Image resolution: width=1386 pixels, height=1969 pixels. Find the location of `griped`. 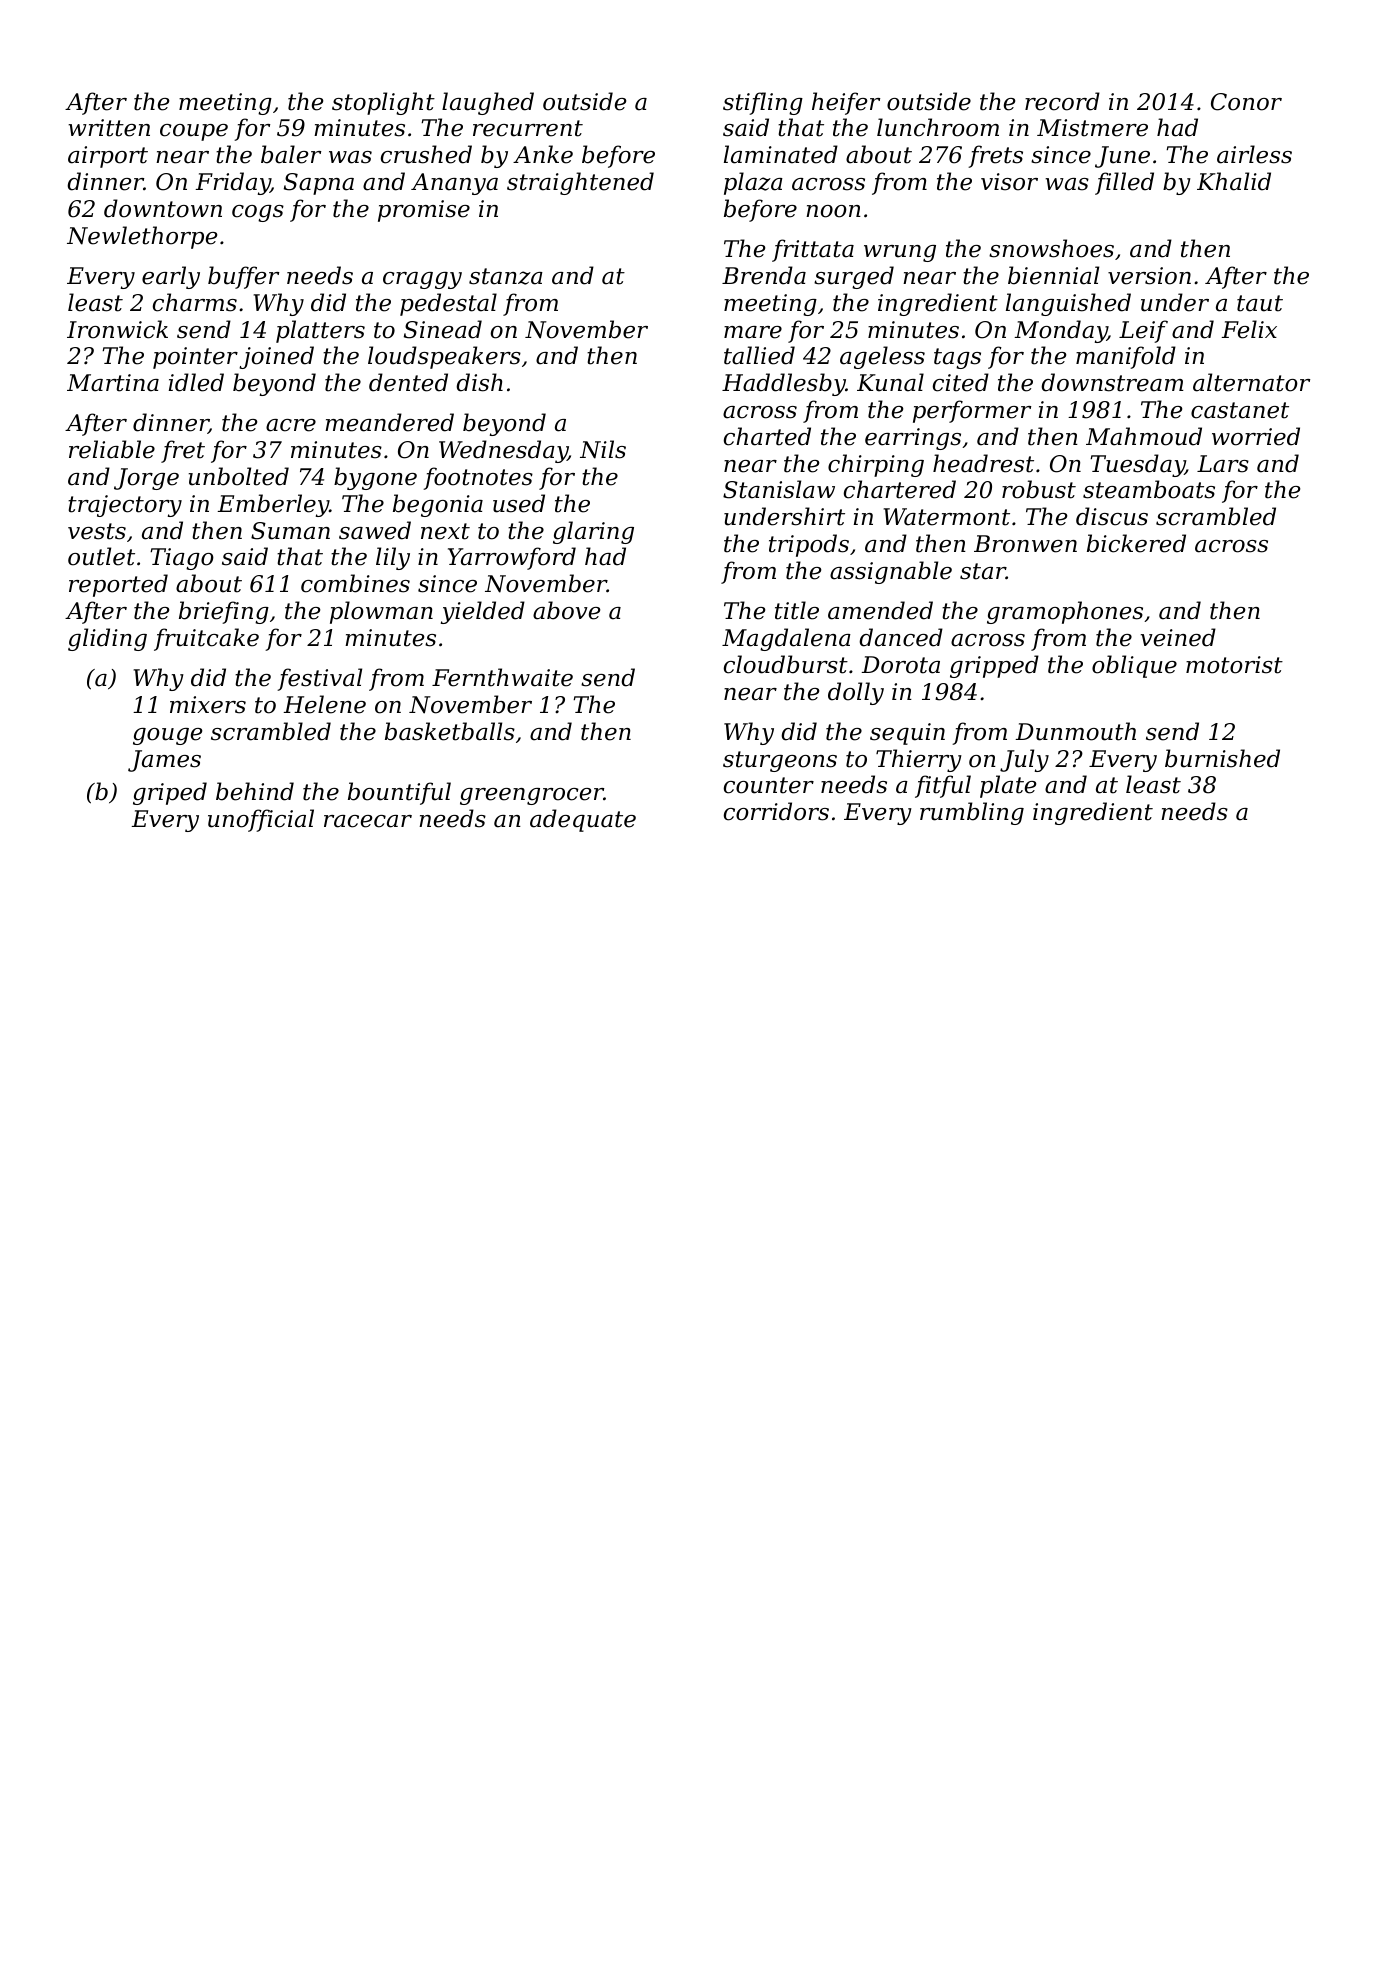

griped is located at coordinates (170, 793).
